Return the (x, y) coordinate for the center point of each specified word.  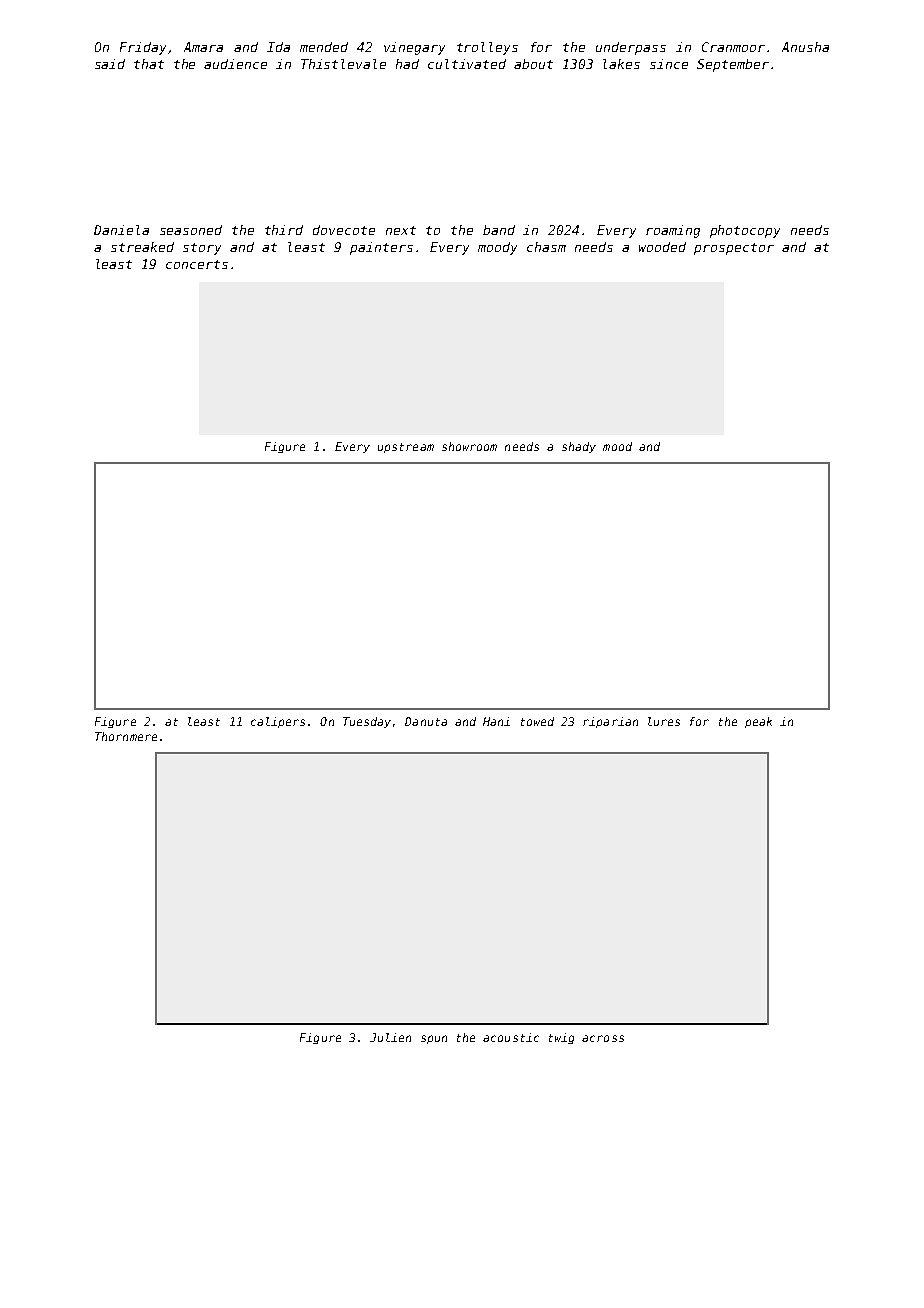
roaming (673, 231)
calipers (278, 722)
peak (758, 722)
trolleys (487, 48)
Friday (143, 48)
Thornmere (126, 736)
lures (664, 721)
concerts (197, 264)
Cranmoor (733, 47)
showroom (469, 446)
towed (537, 721)
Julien (390, 1037)
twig (561, 1038)
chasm (546, 247)
